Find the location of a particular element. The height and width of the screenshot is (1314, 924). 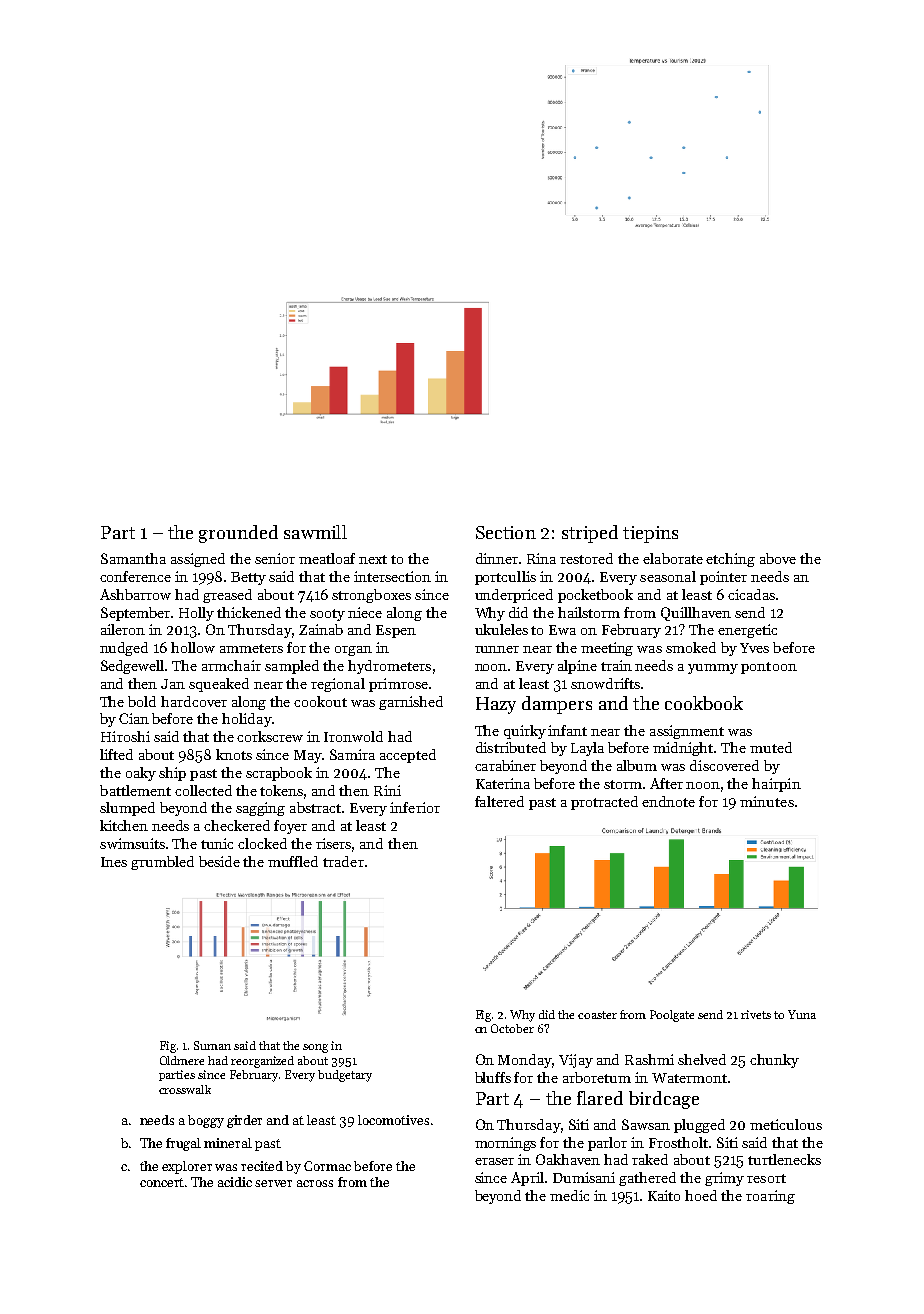

cicadas is located at coordinates (751, 594).
